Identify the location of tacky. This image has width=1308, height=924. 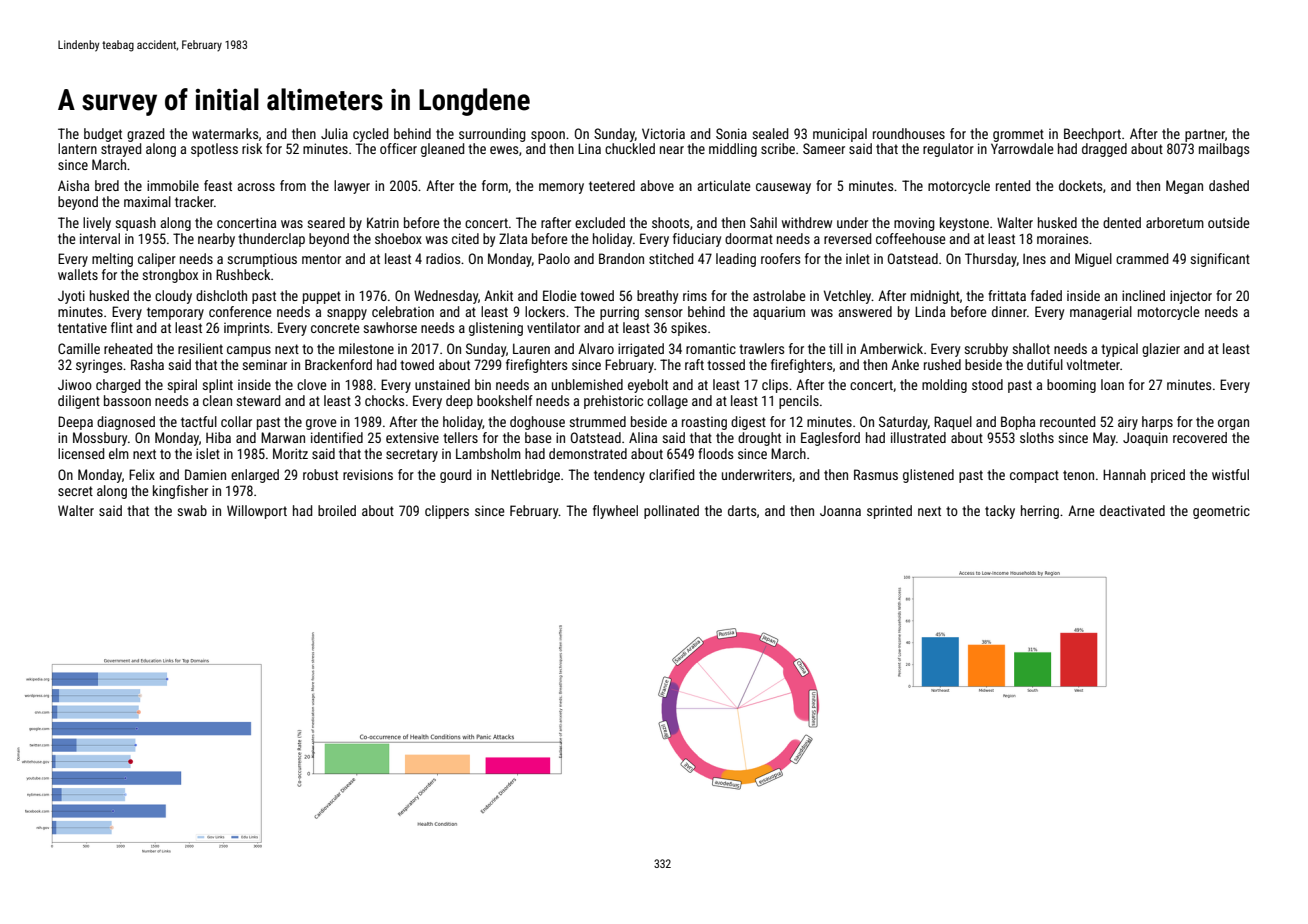
(1000, 512).
